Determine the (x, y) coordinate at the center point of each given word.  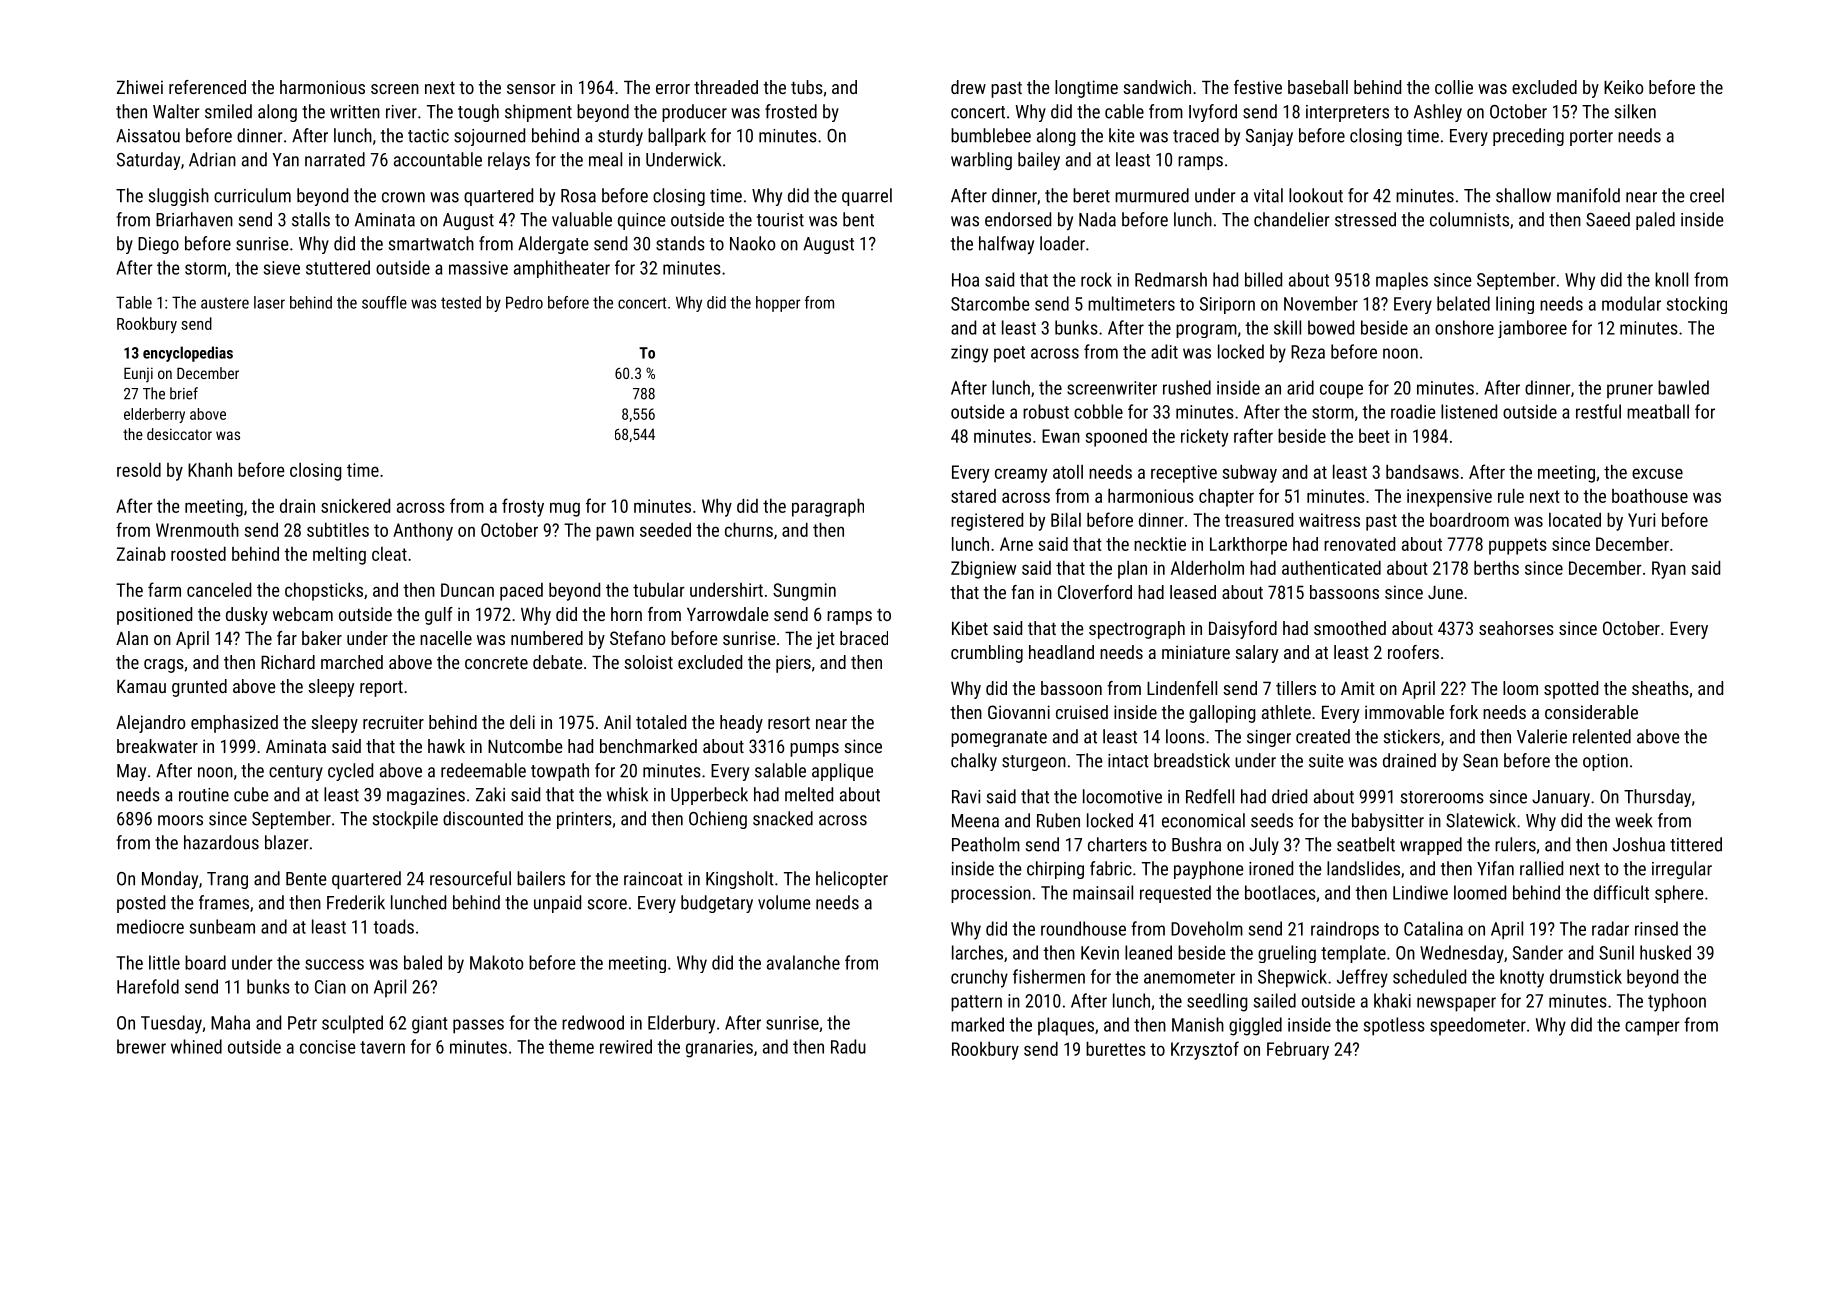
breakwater (157, 746)
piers (793, 664)
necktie (1160, 544)
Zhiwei (140, 87)
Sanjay (1269, 137)
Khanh (210, 470)
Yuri (1642, 520)
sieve (282, 268)
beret (1091, 195)
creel (1707, 195)
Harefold (148, 986)
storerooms (1442, 797)
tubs (807, 87)
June (1445, 592)
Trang (227, 880)
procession (991, 894)
